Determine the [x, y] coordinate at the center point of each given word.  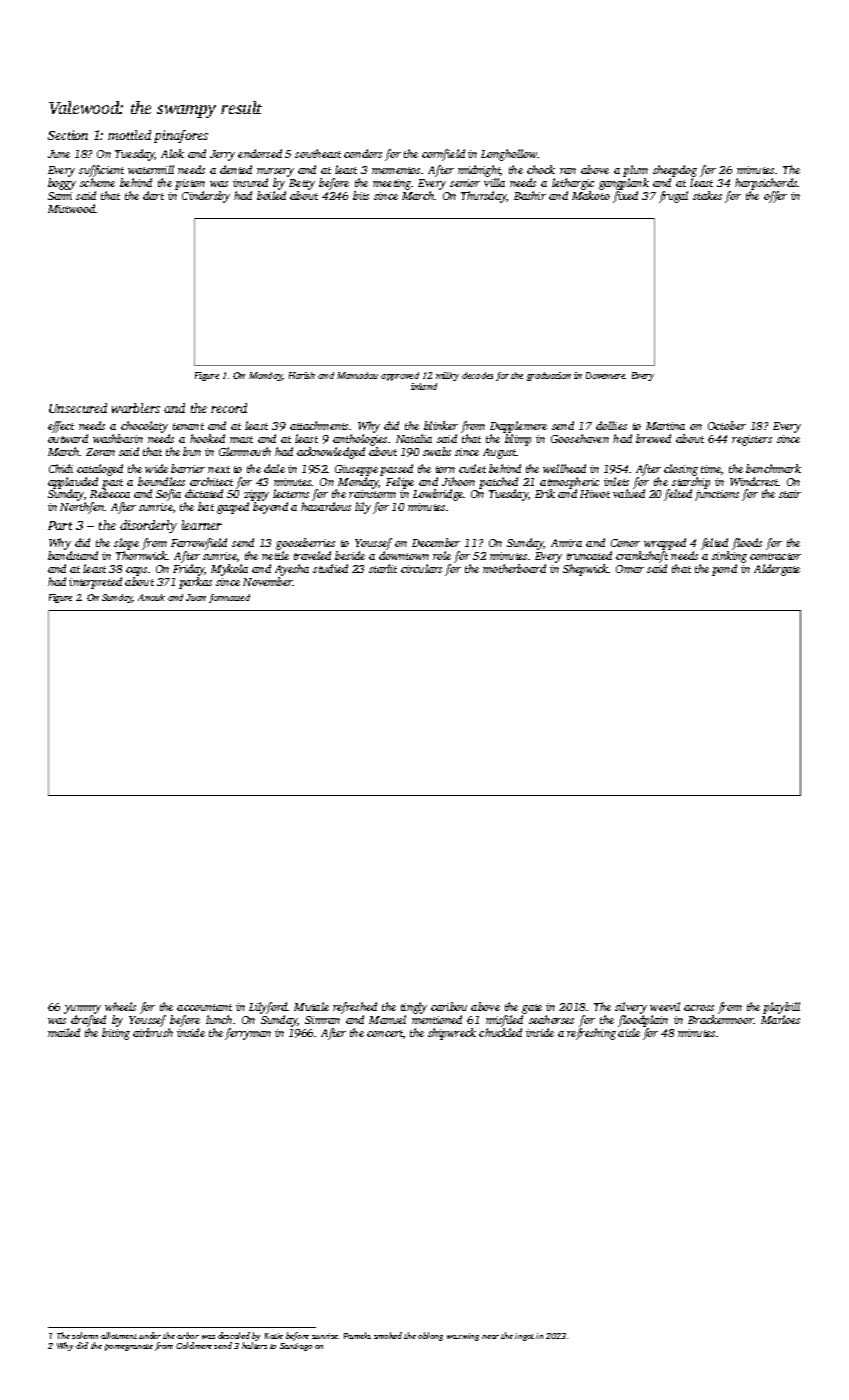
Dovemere [606, 375]
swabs [437, 451]
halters [254, 1346]
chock [541, 169]
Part [60, 525]
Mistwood [72, 208]
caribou [449, 1006]
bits [361, 195]
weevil [665, 1006]
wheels [120, 1006]
